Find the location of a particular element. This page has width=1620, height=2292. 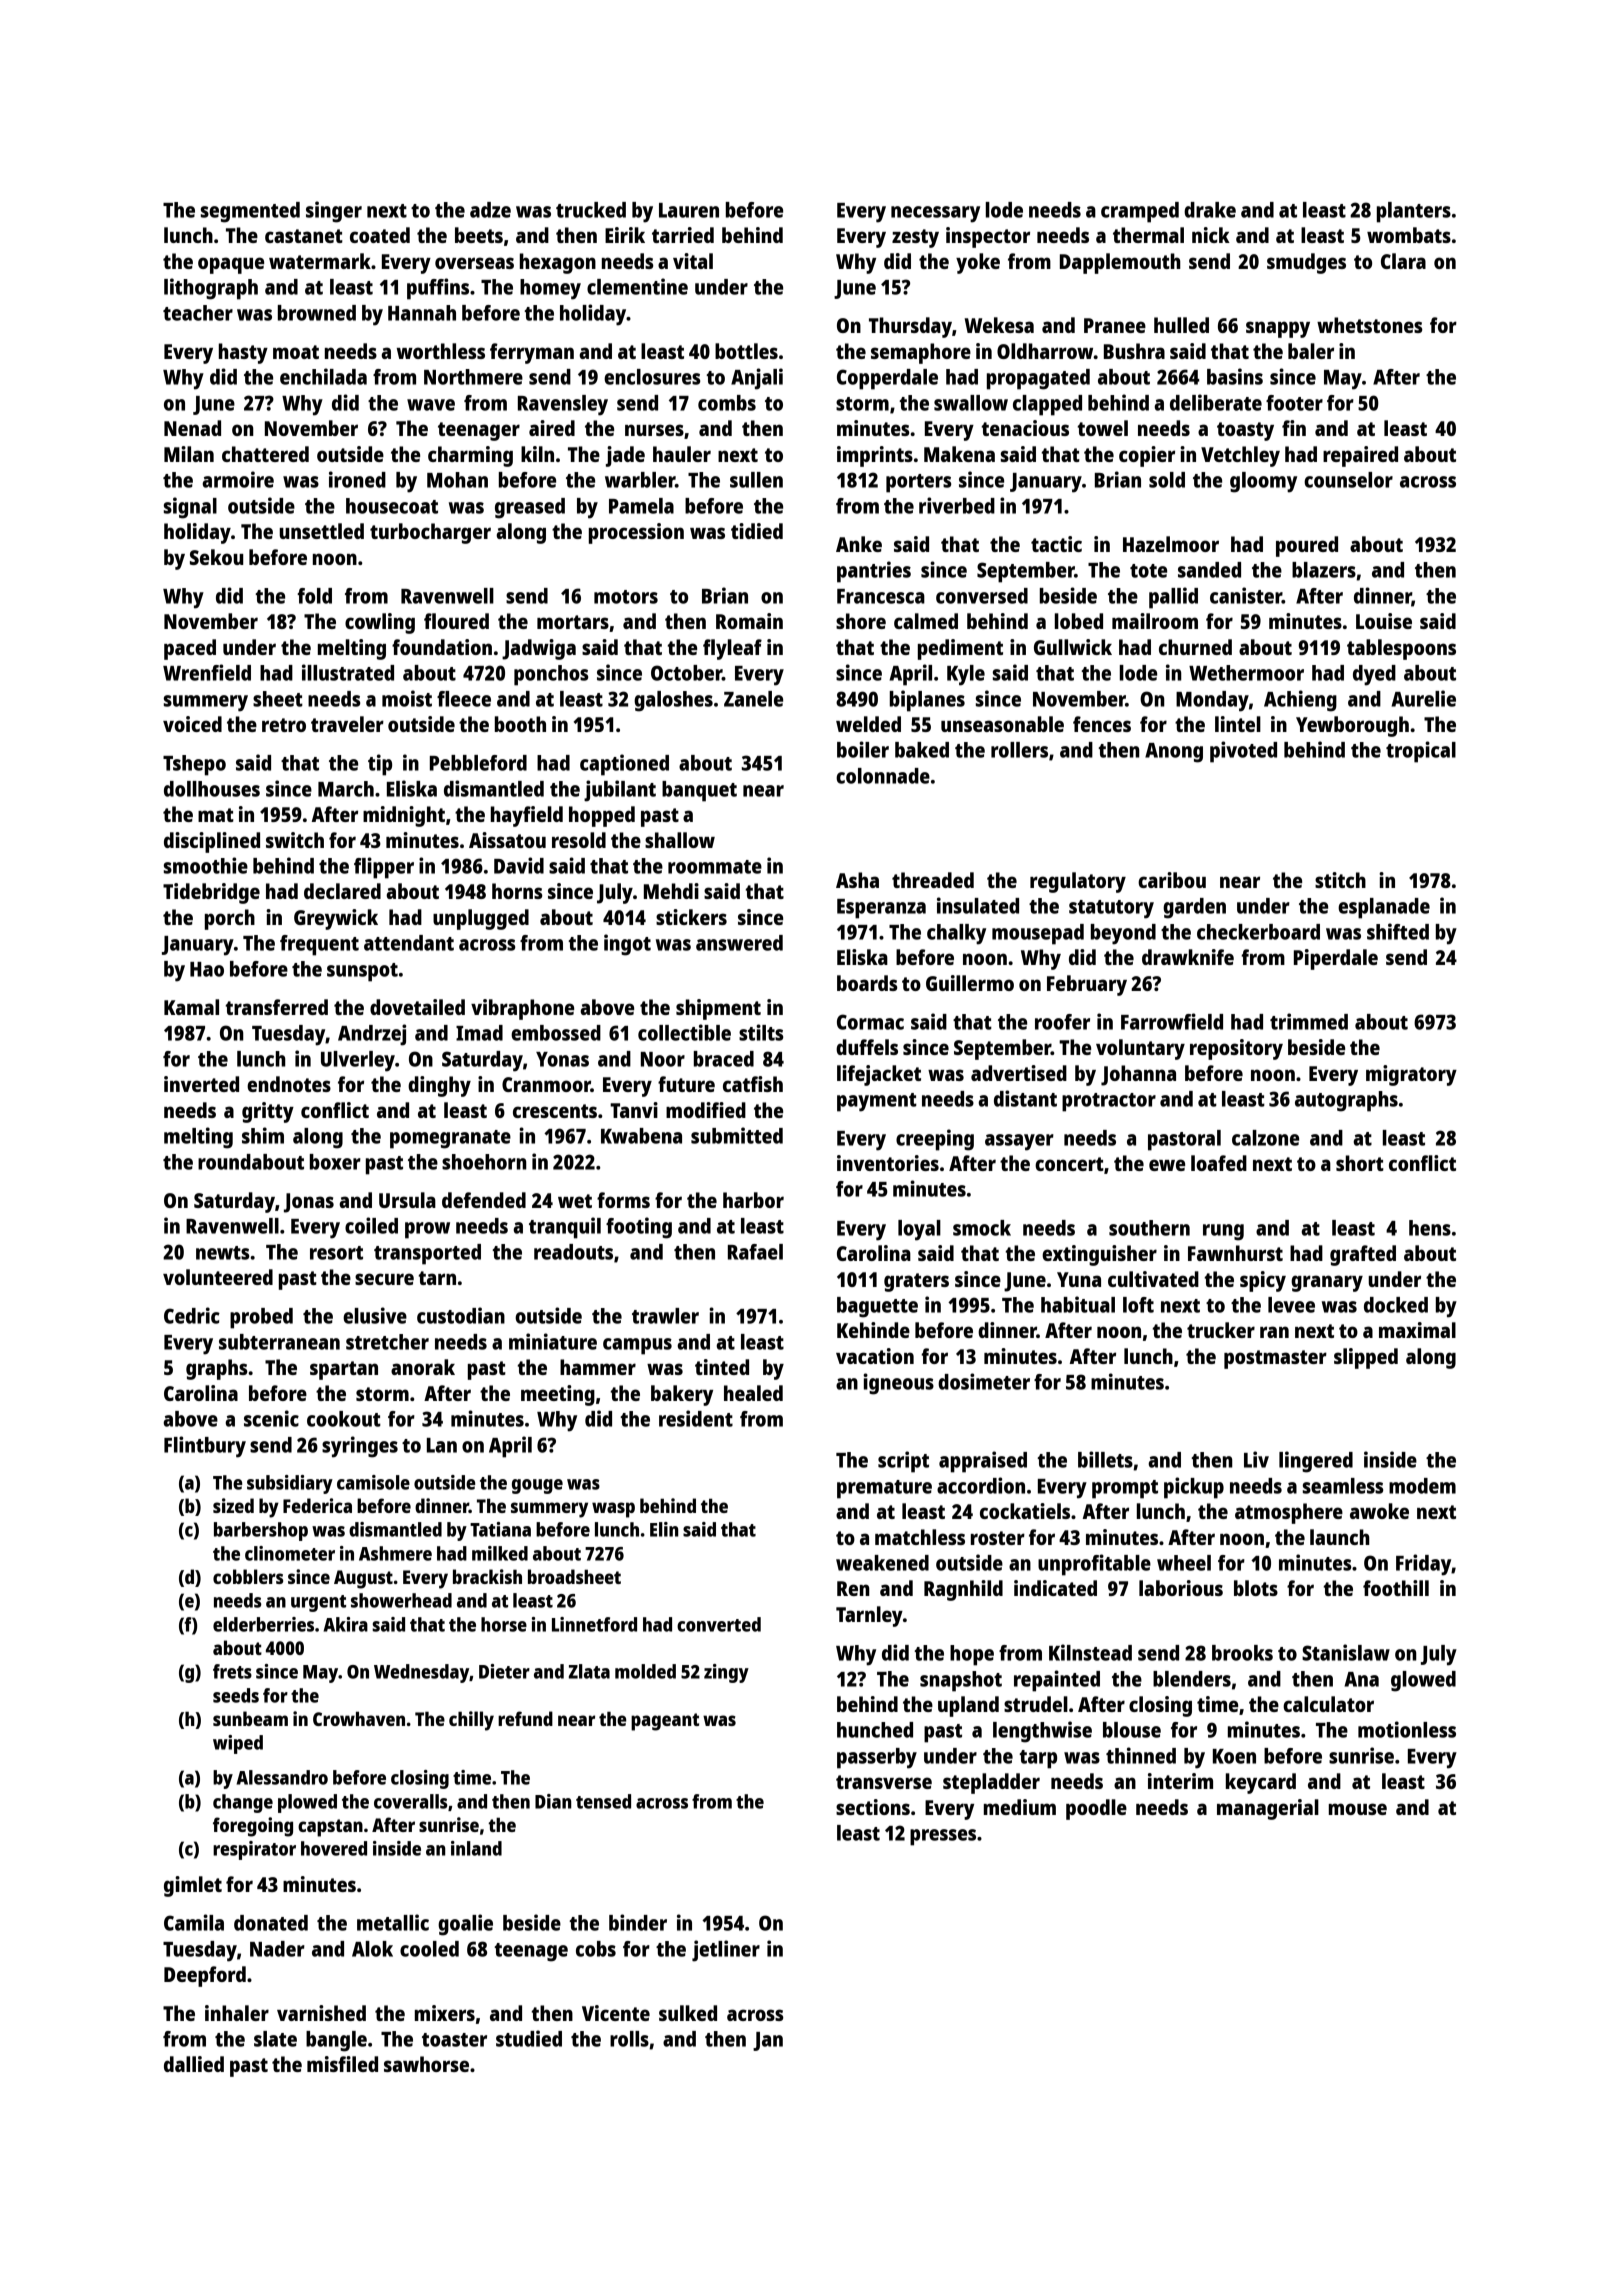

short is located at coordinates (1360, 1163).
